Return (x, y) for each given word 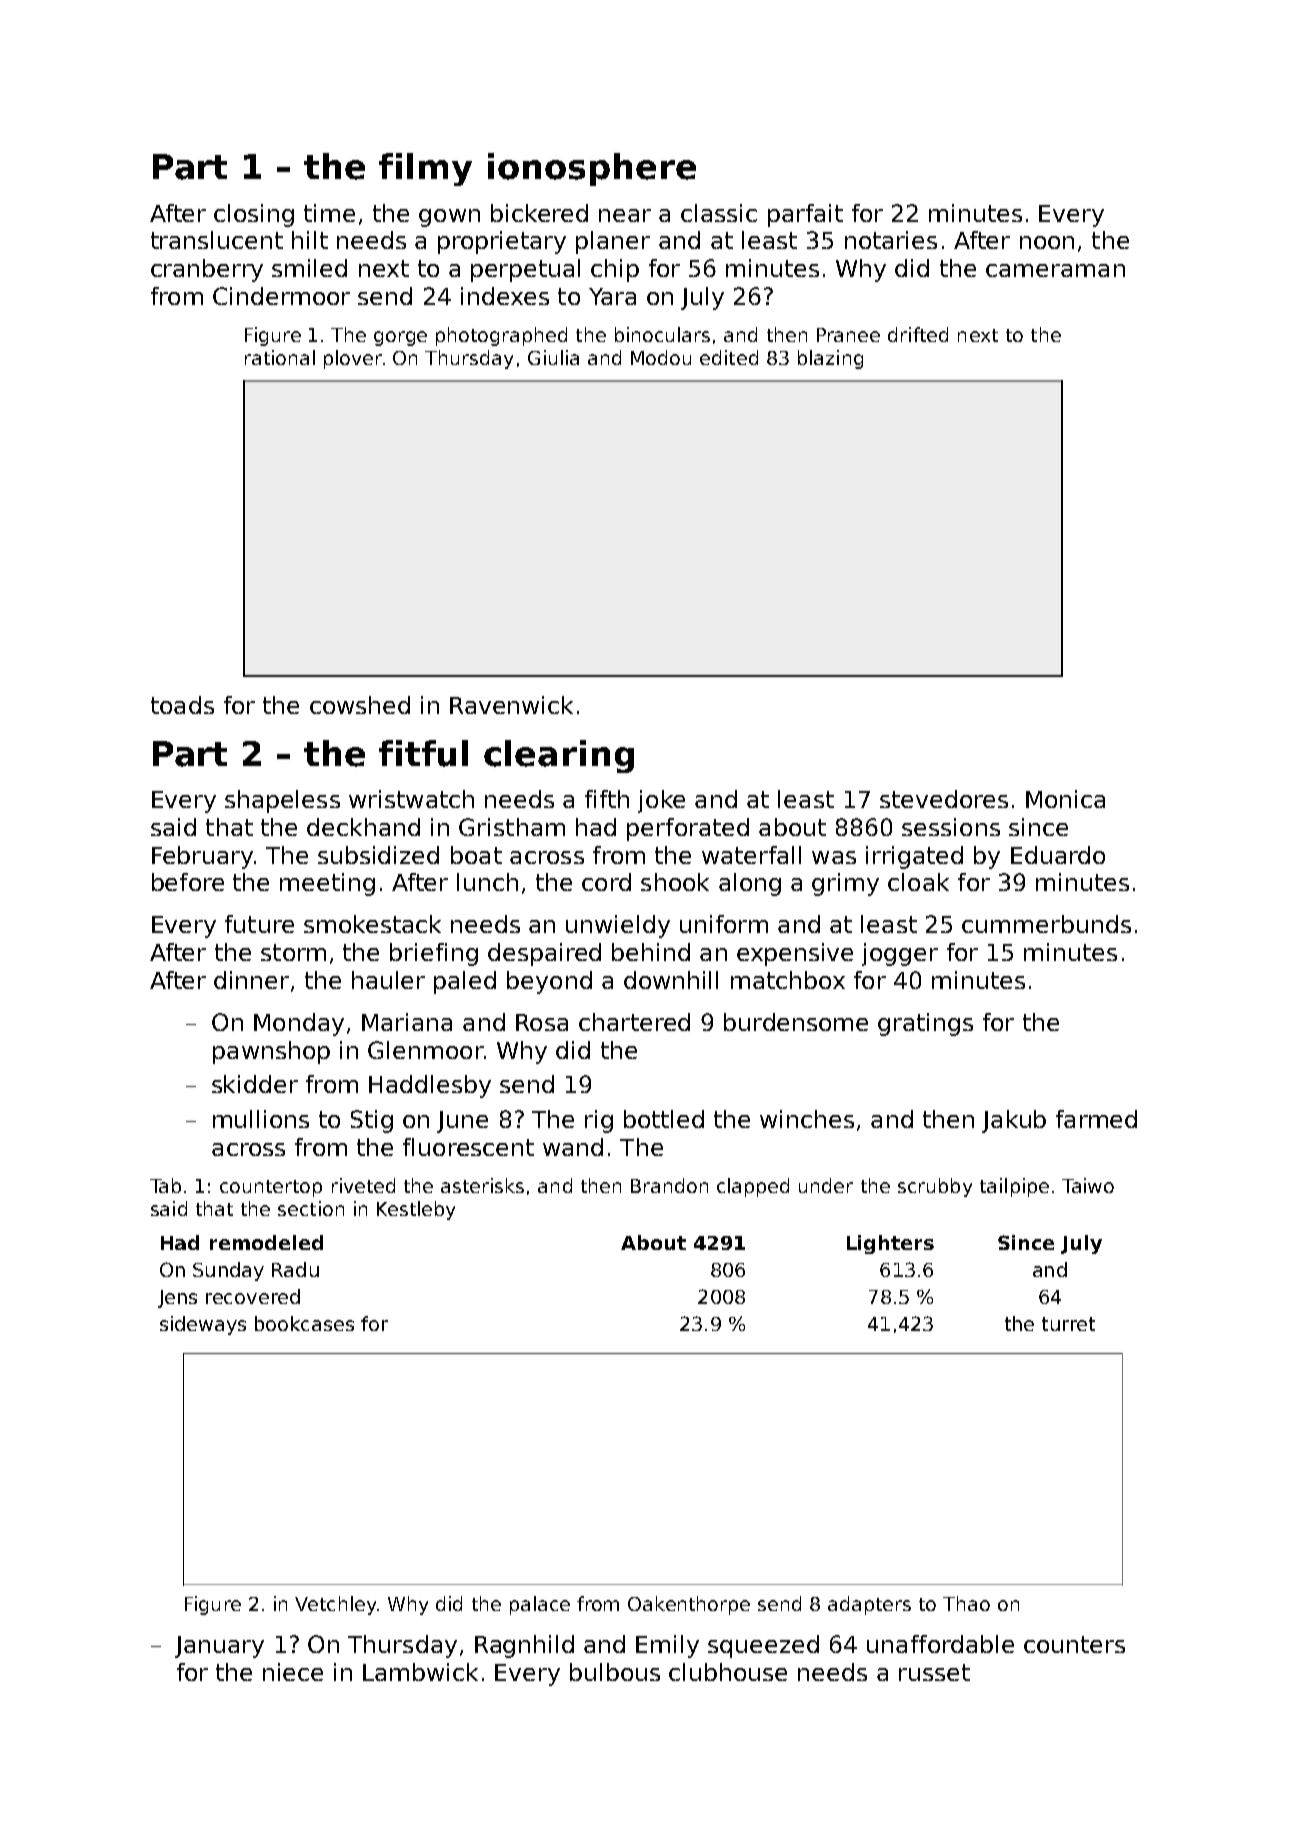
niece (293, 1672)
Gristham (512, 827)
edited (729, 357)
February (202, 857)
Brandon (669, 1185)
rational (280, 357)
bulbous (615, 1672)
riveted (363, 1185)
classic (719, 213)
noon (1047, 242)
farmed (1096, 1119)
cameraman (1055, 270)
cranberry (207, 270)
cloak (918, 882)
